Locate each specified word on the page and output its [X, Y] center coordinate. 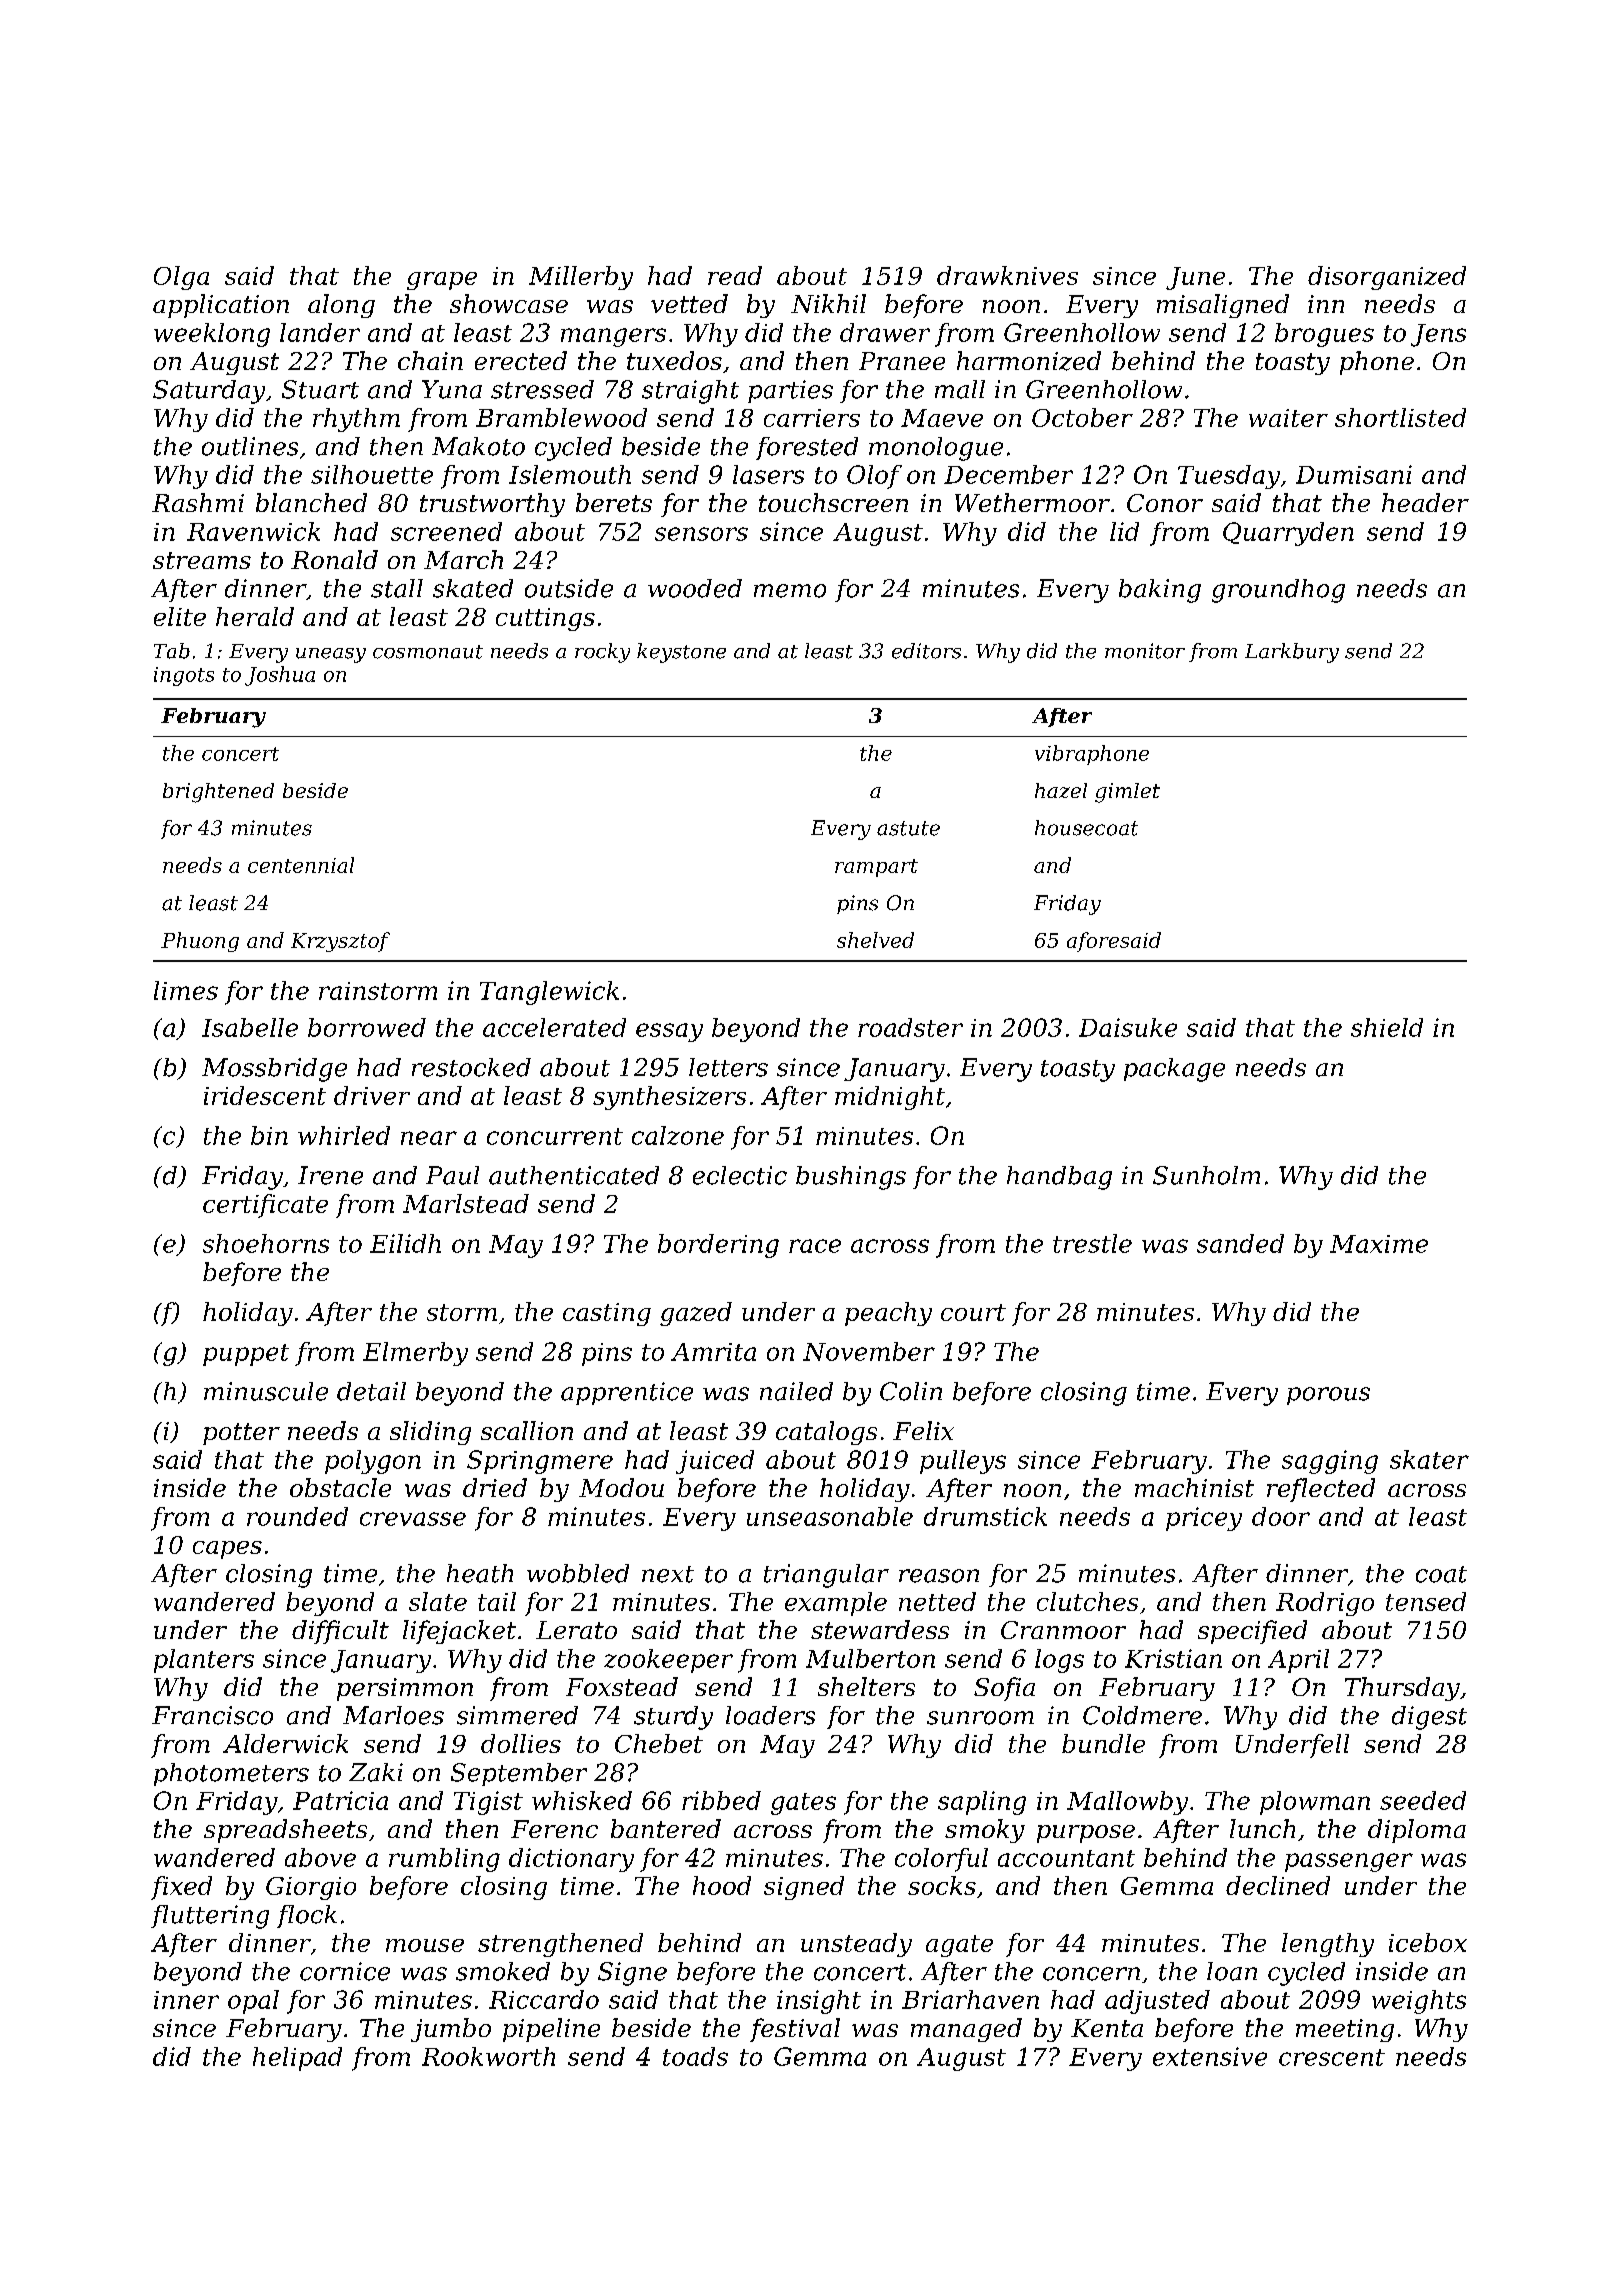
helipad [297, 2059]
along [341, 306]
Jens [1438, 335]
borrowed [367, 1027]
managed [966, 2030]
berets [614, 502]
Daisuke [1128, 1027]
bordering [718, 1246]
